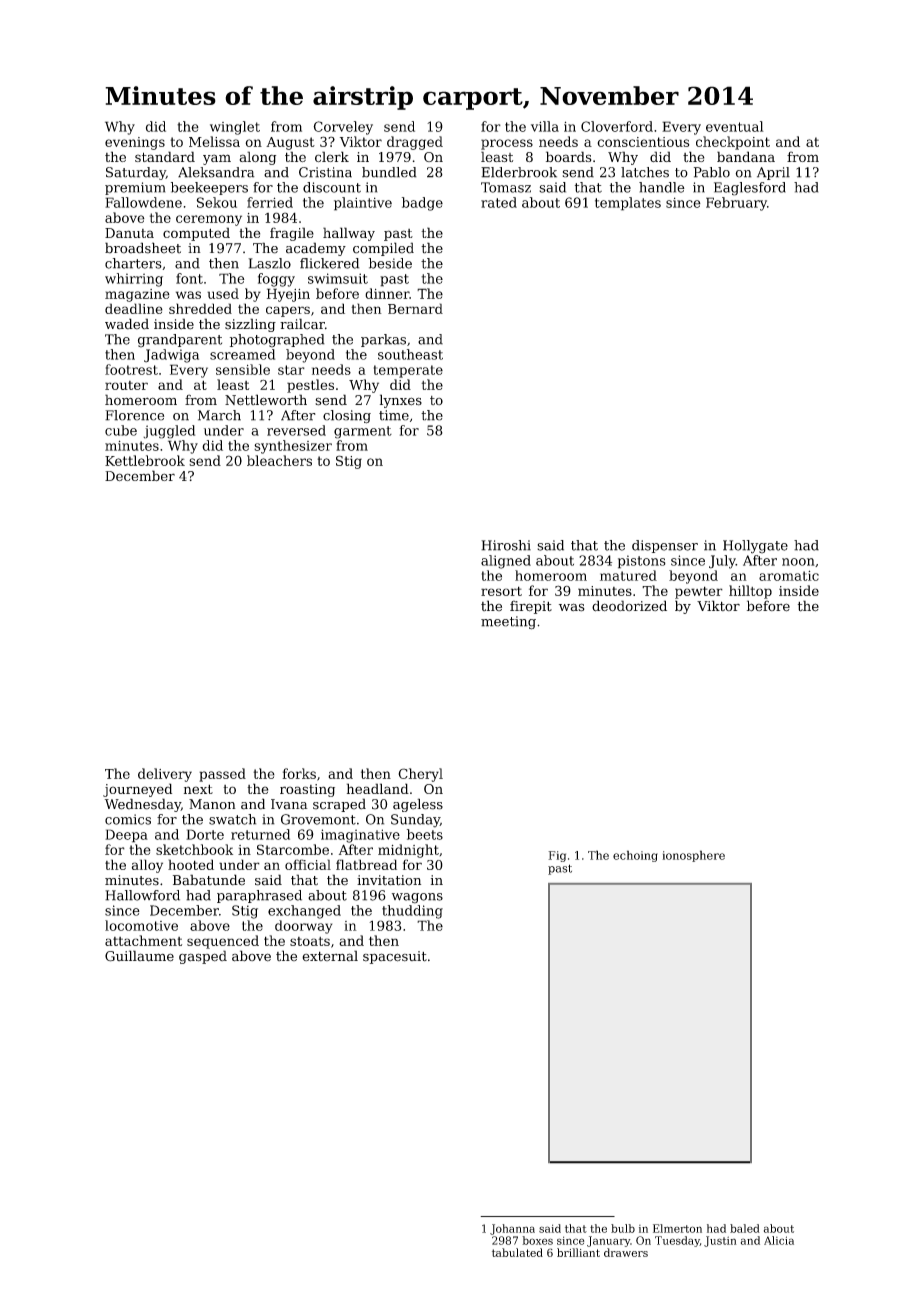  What do you see at coordinates (363, 204) in the document?
I see `plaintive` at bounding box center [363, 204].
